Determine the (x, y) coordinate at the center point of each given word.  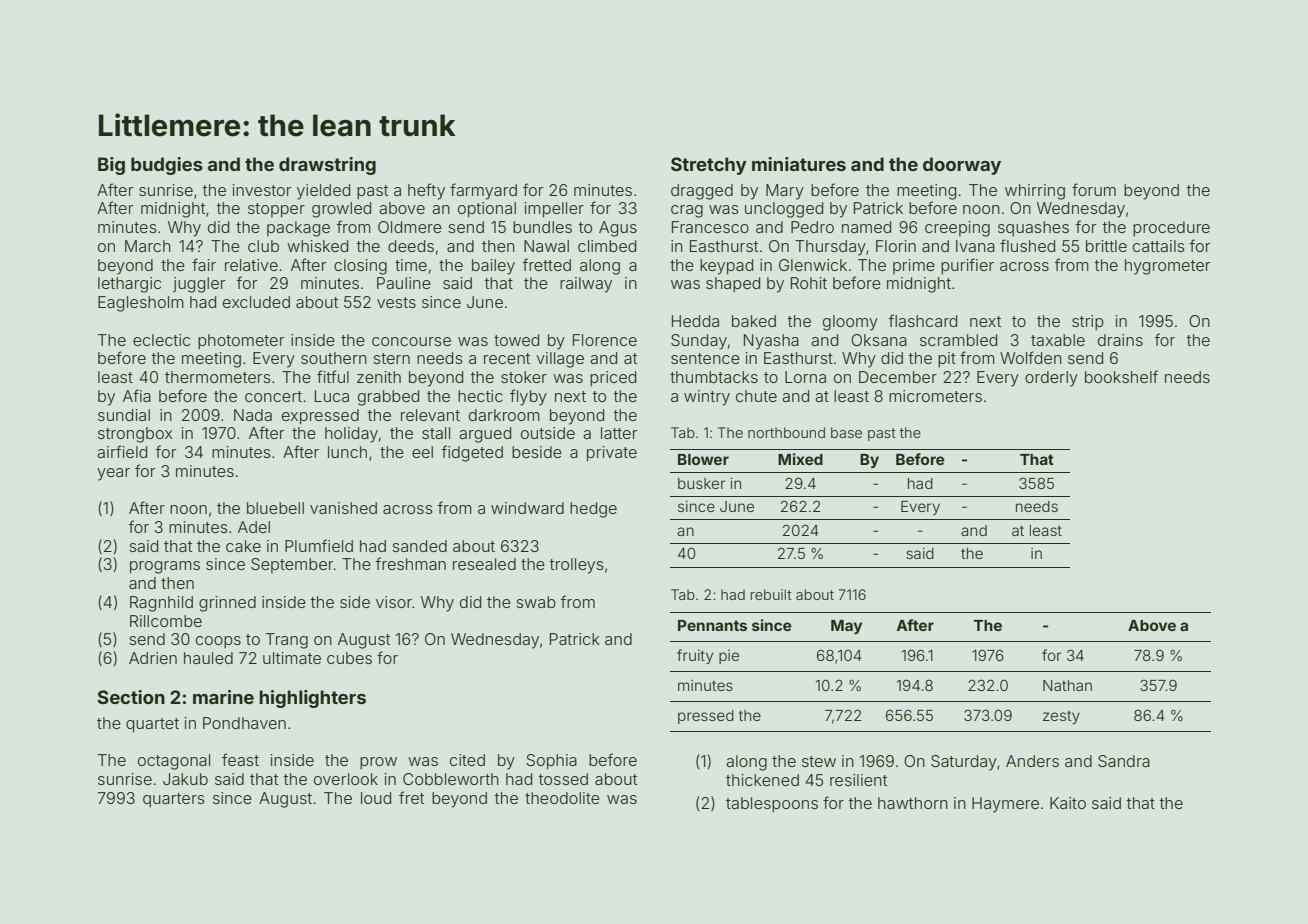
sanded (419, 546)
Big (111, 166)
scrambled (958, 340)
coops (218, 642)
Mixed (800, 459)
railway (586, 285)
